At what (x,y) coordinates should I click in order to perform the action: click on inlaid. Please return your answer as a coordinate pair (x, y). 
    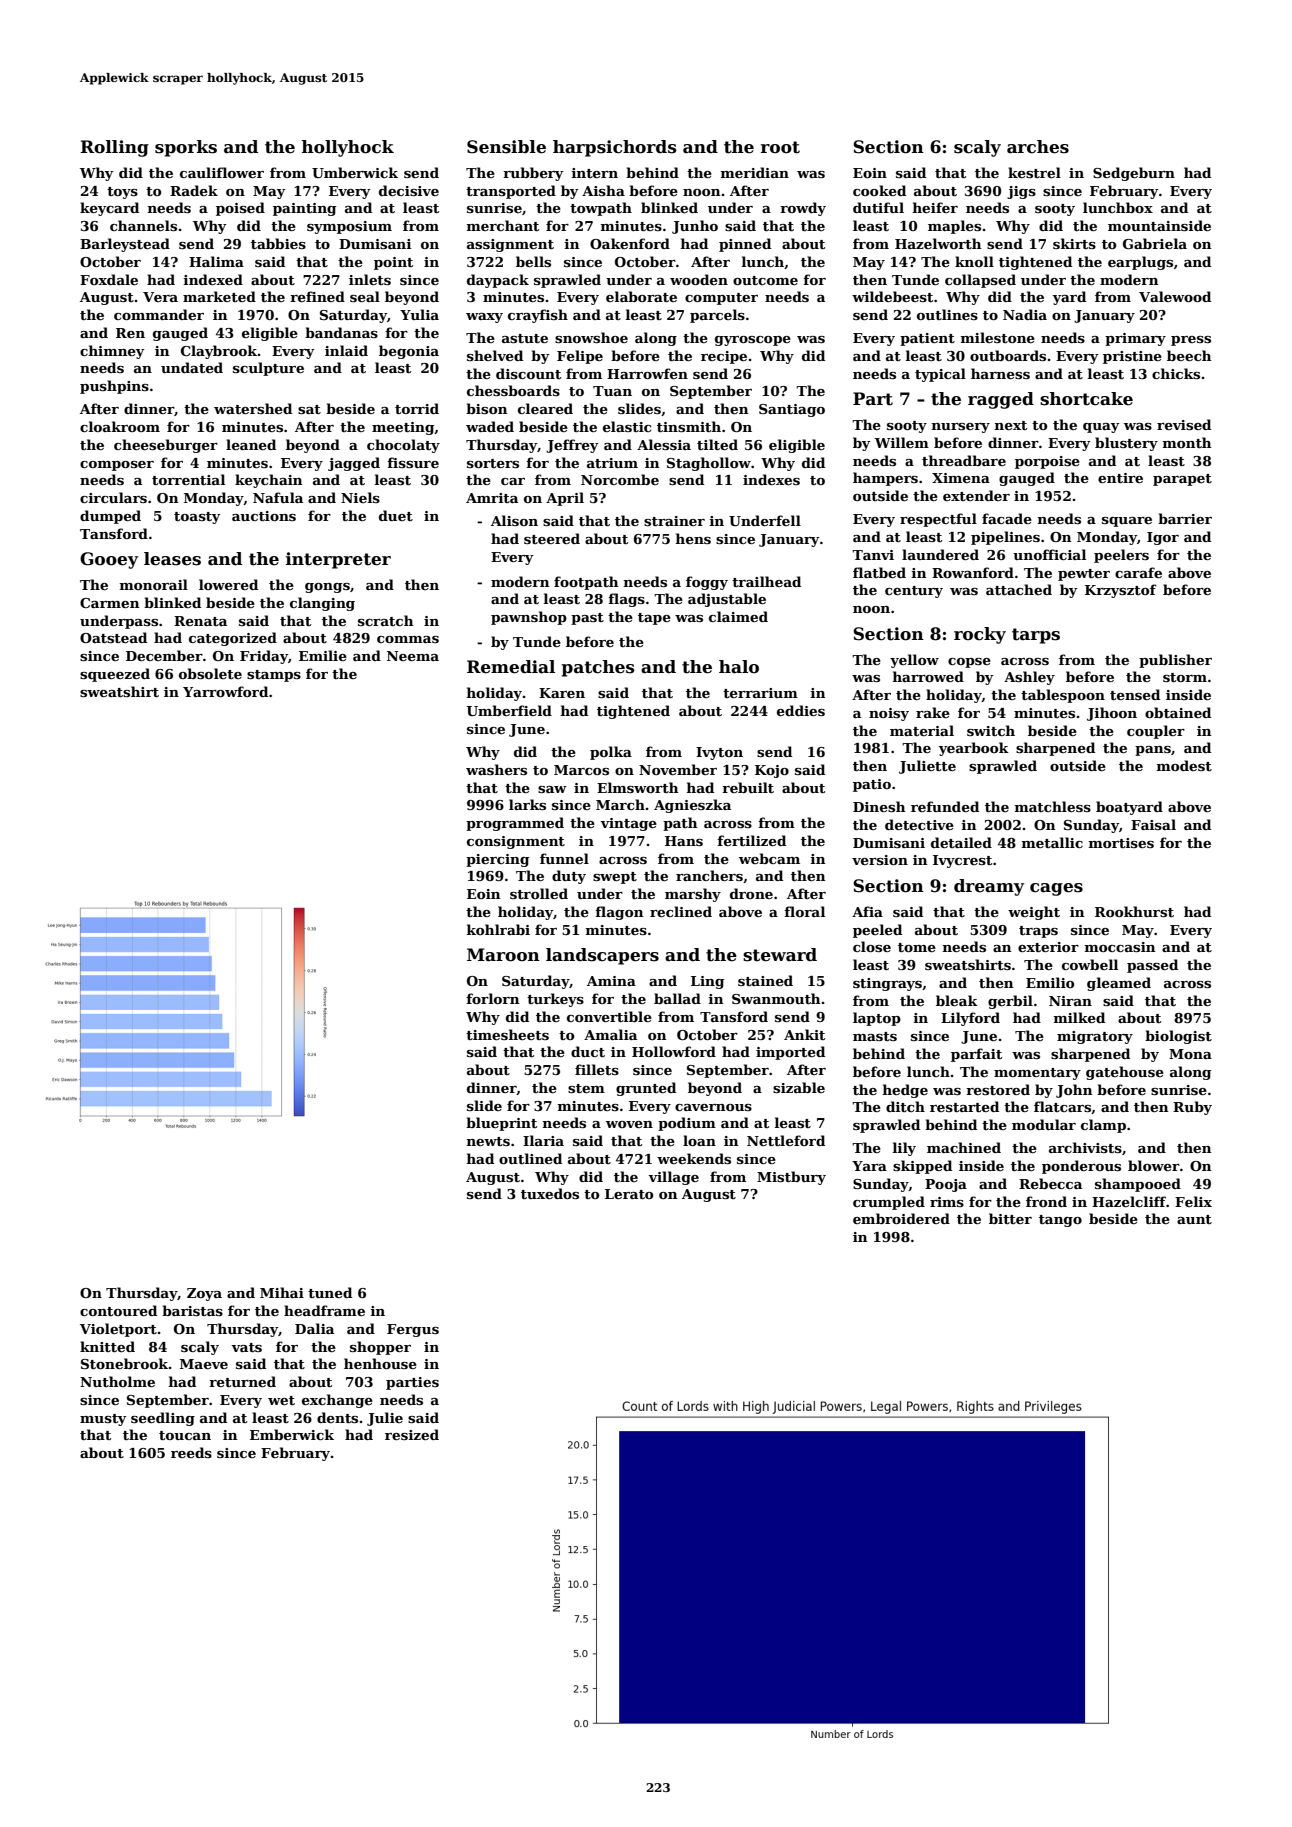
    Looking at the image, I should click on (346, 350).
